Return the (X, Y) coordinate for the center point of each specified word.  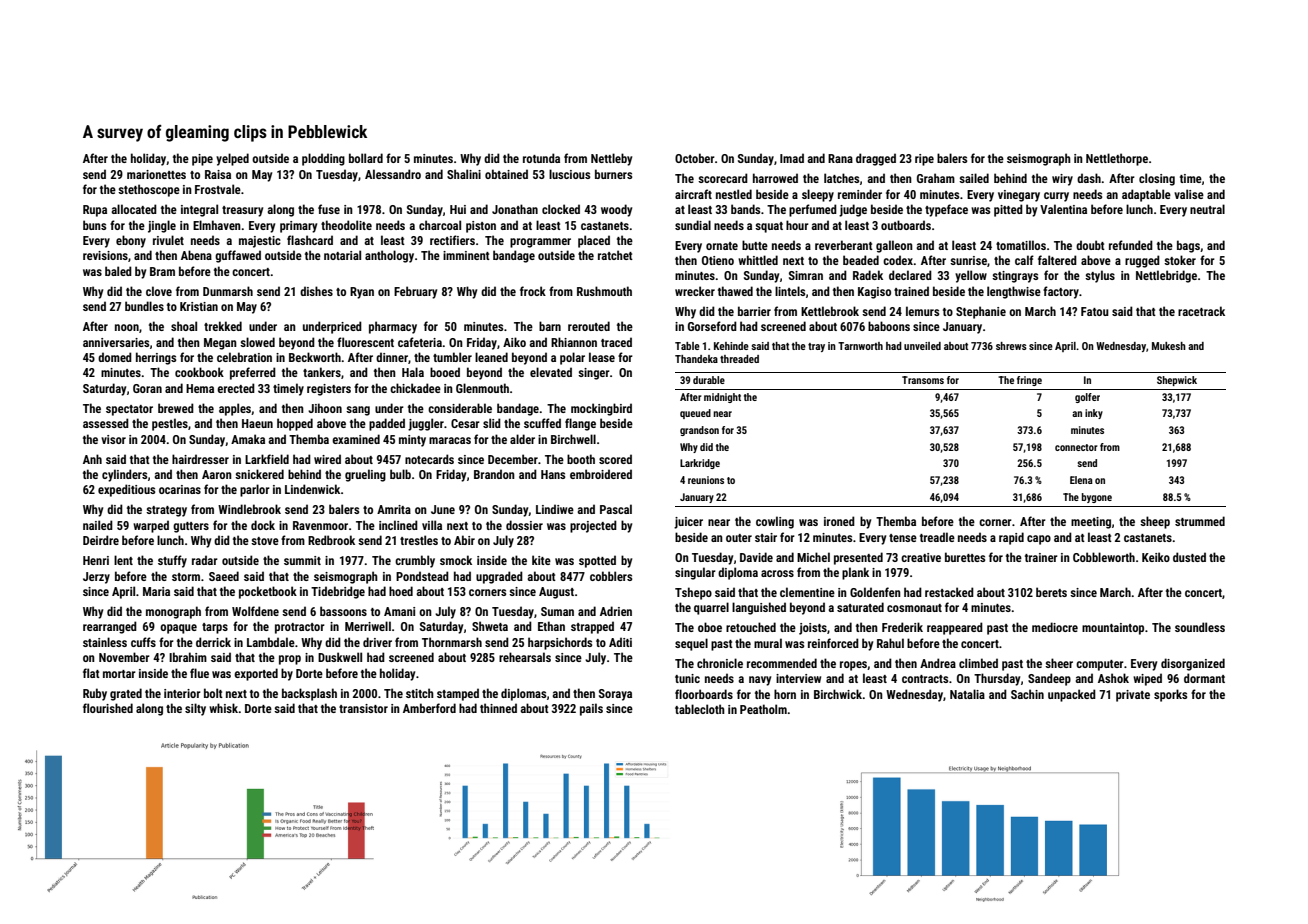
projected (593, 526)
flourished (108, 708)
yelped (232, 159)
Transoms (923, 380)
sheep (1155, 522)
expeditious (126, 490)
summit (302, 560)
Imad (792, 158)
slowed (257, 342)
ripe (924, 160)
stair (766, 537)
